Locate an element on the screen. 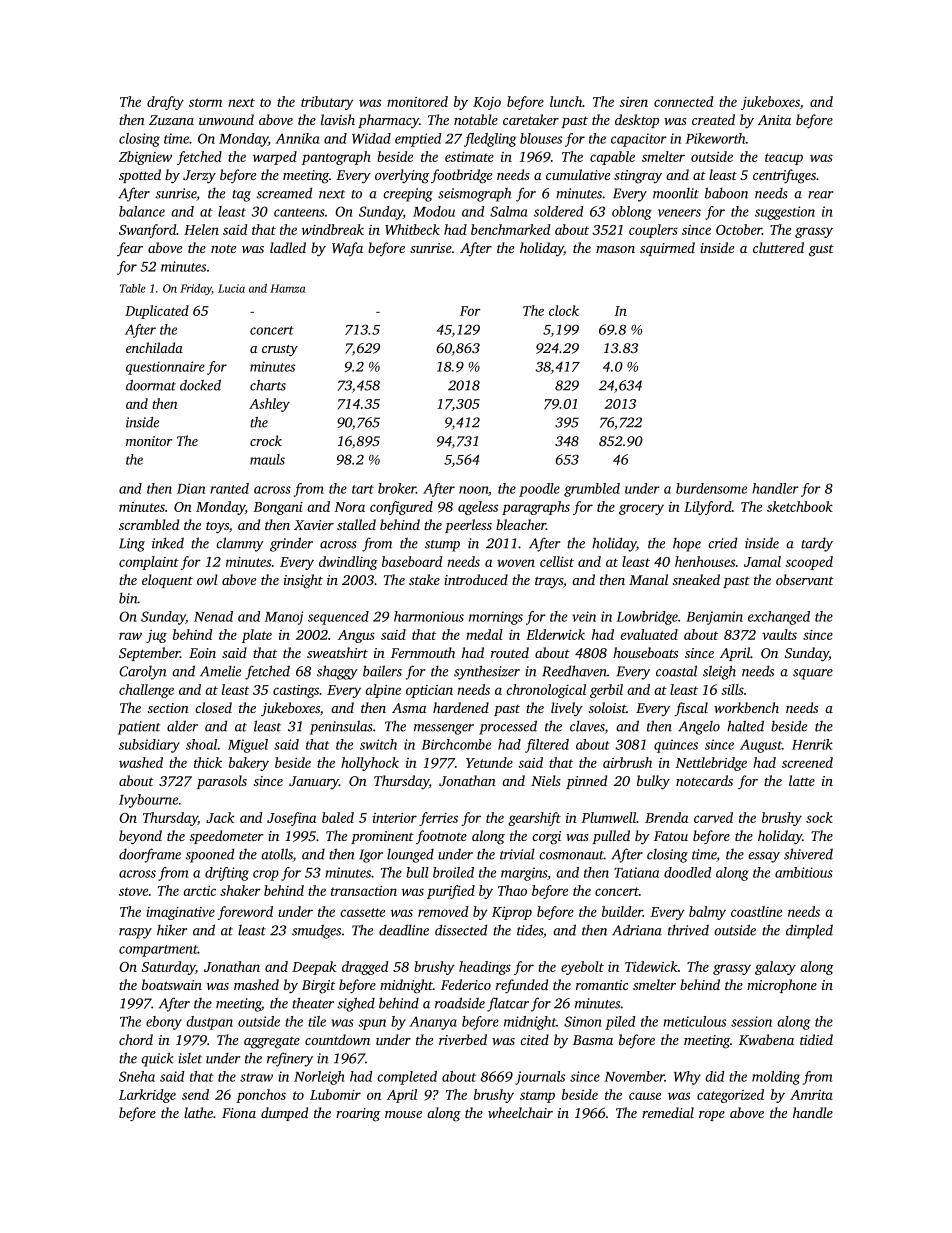 The height and width of the screenshot is (1233, 952). Tidewick is located at coordinates (651, 966).
